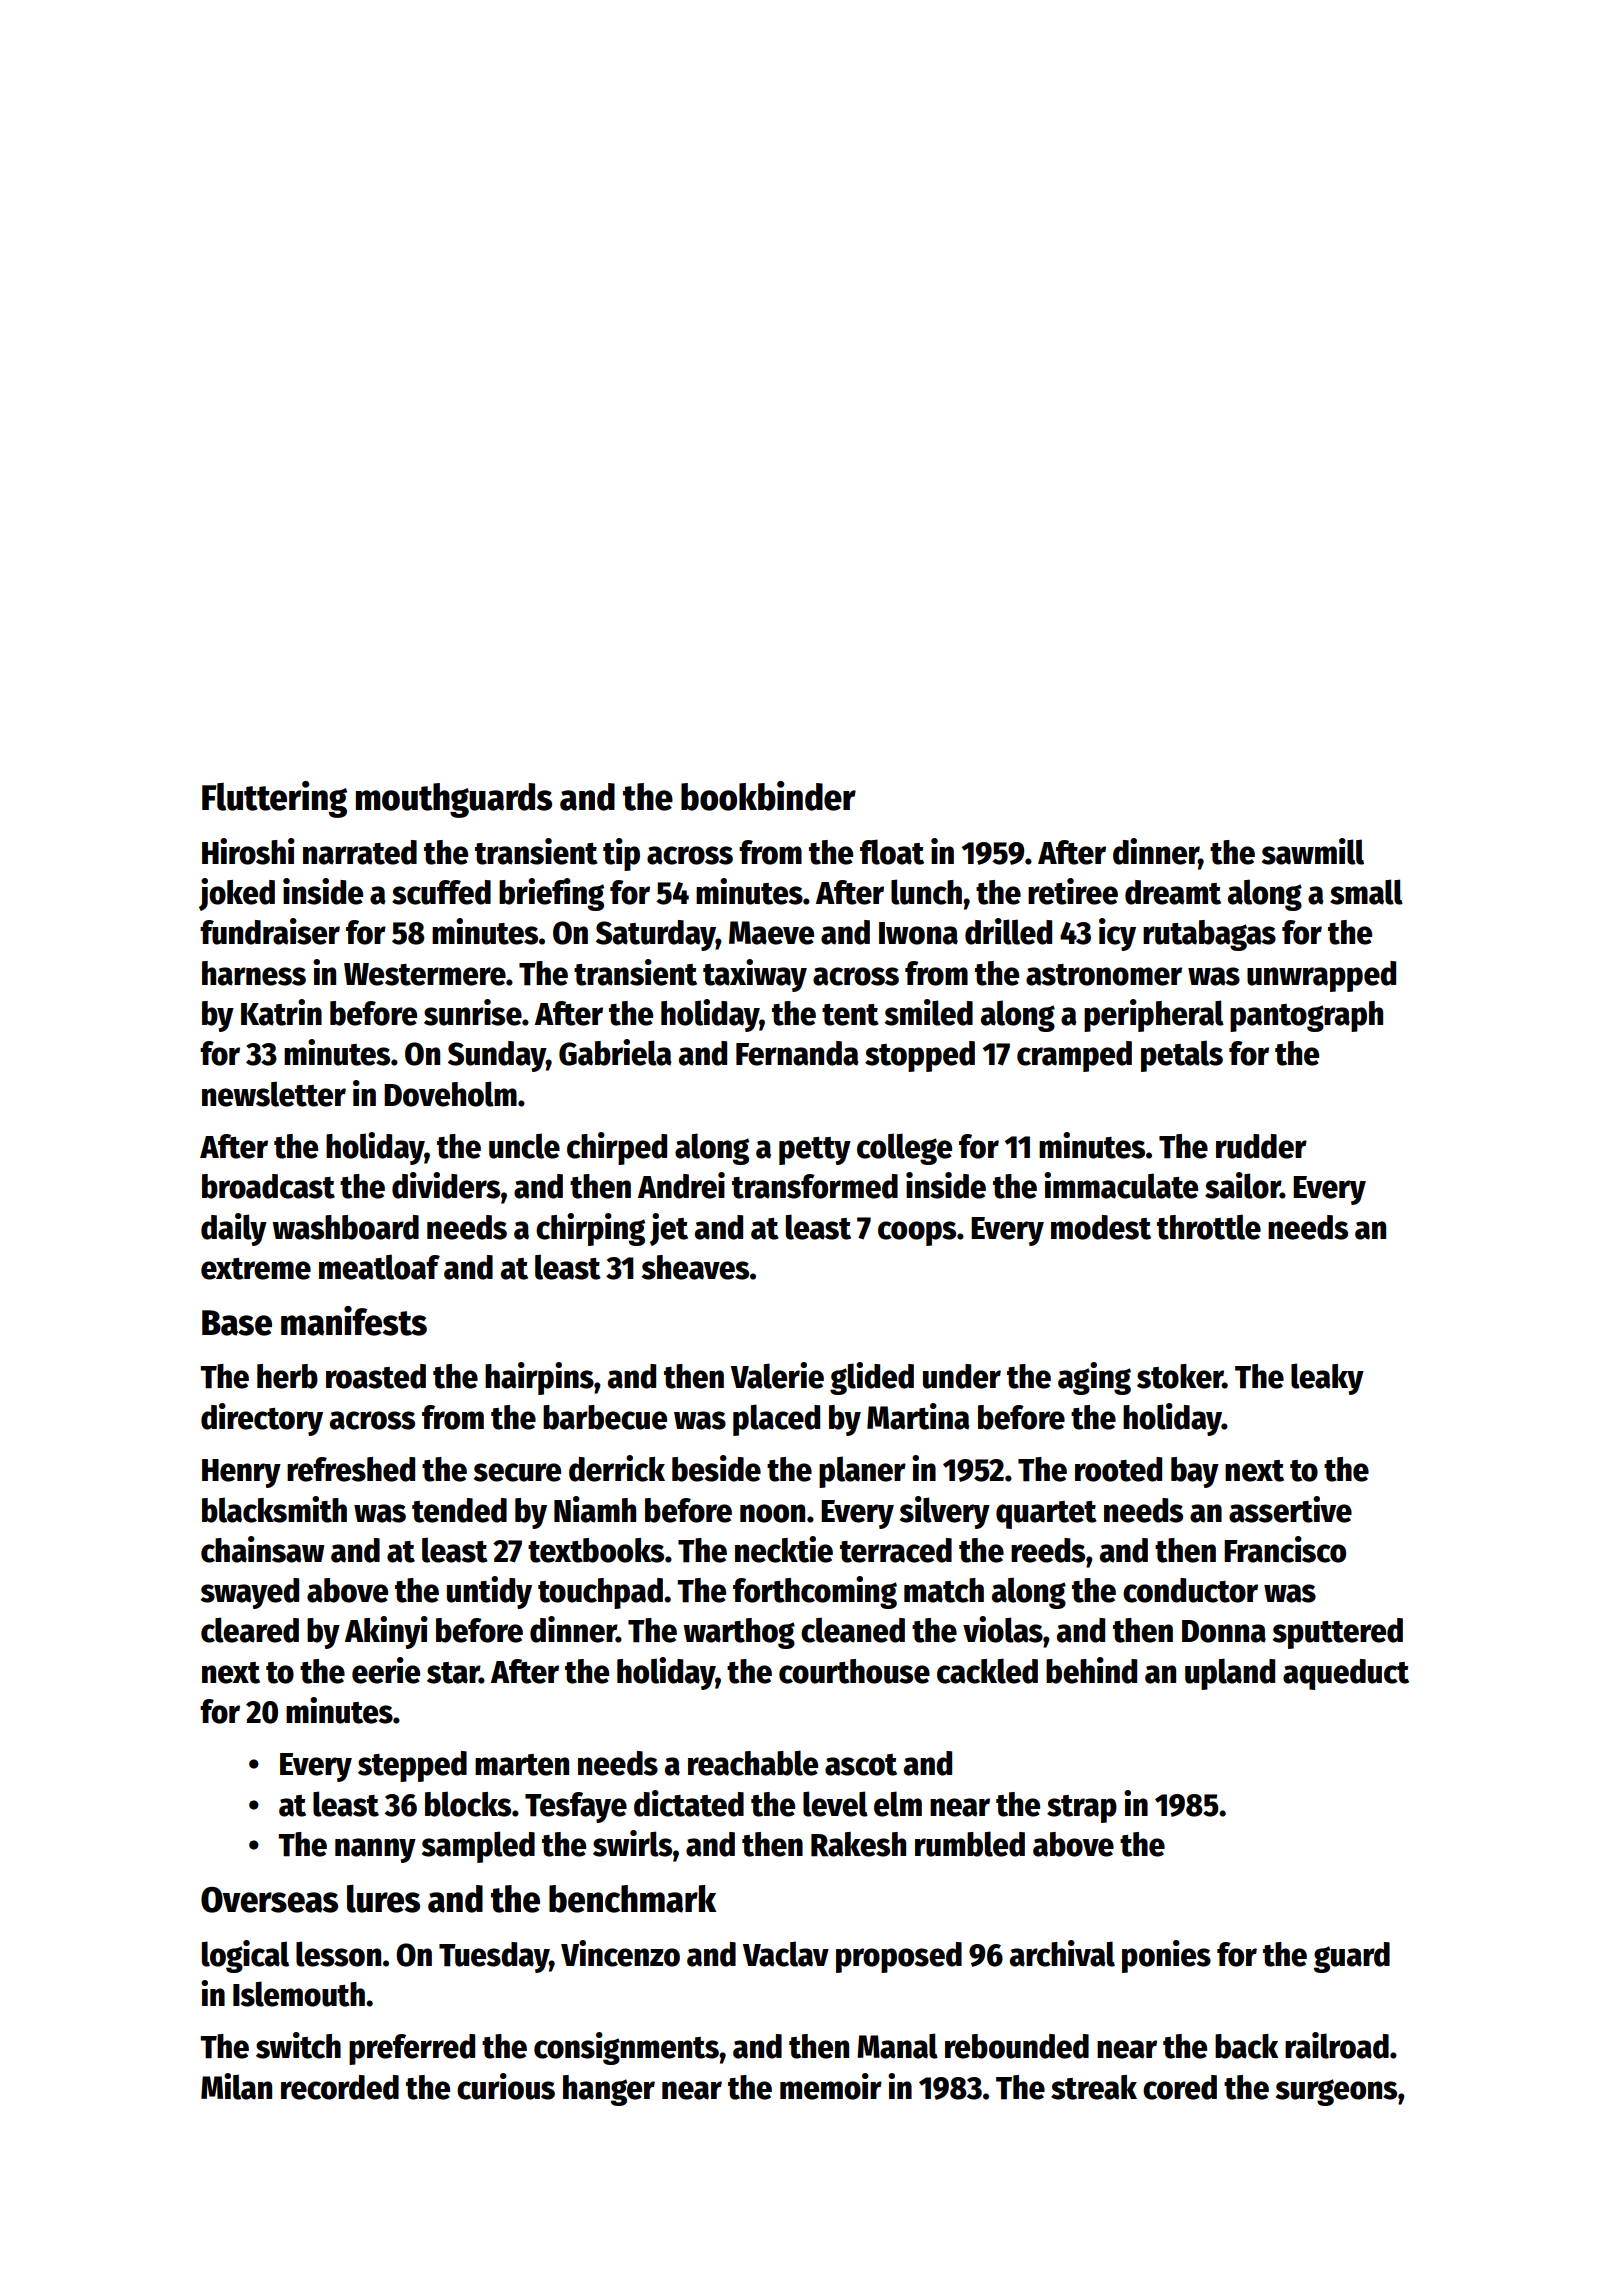 This image has width=1620, height=2292. Describe the element at coordinates (274, 799) in the image. I see `Fluttering` at that location.
